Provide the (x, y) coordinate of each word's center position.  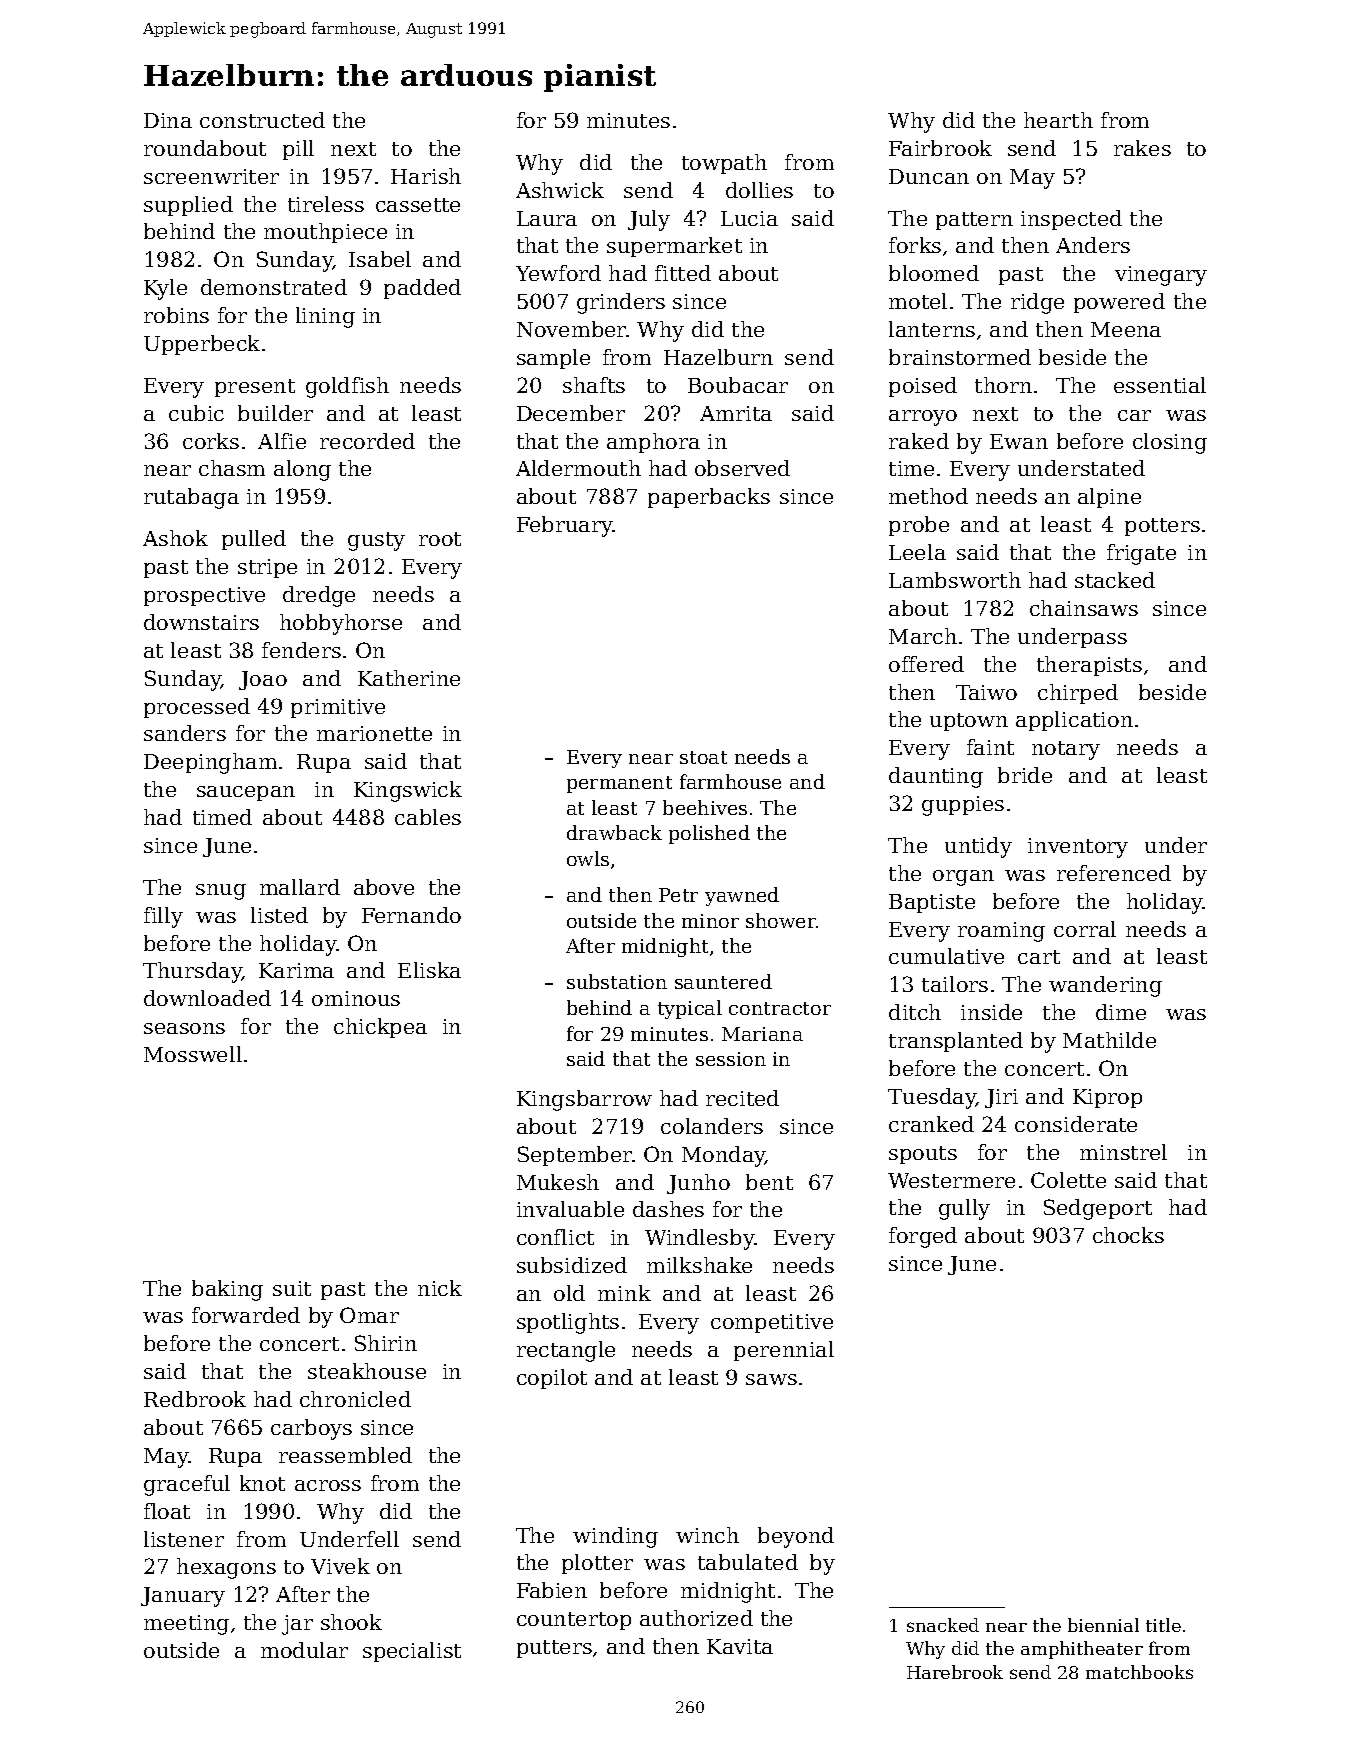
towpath (724, 164)
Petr (678, 895)
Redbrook (195, 1399)
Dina (168, 120)
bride (1025, 775)
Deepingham (210, 763)
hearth (1058, 120)
